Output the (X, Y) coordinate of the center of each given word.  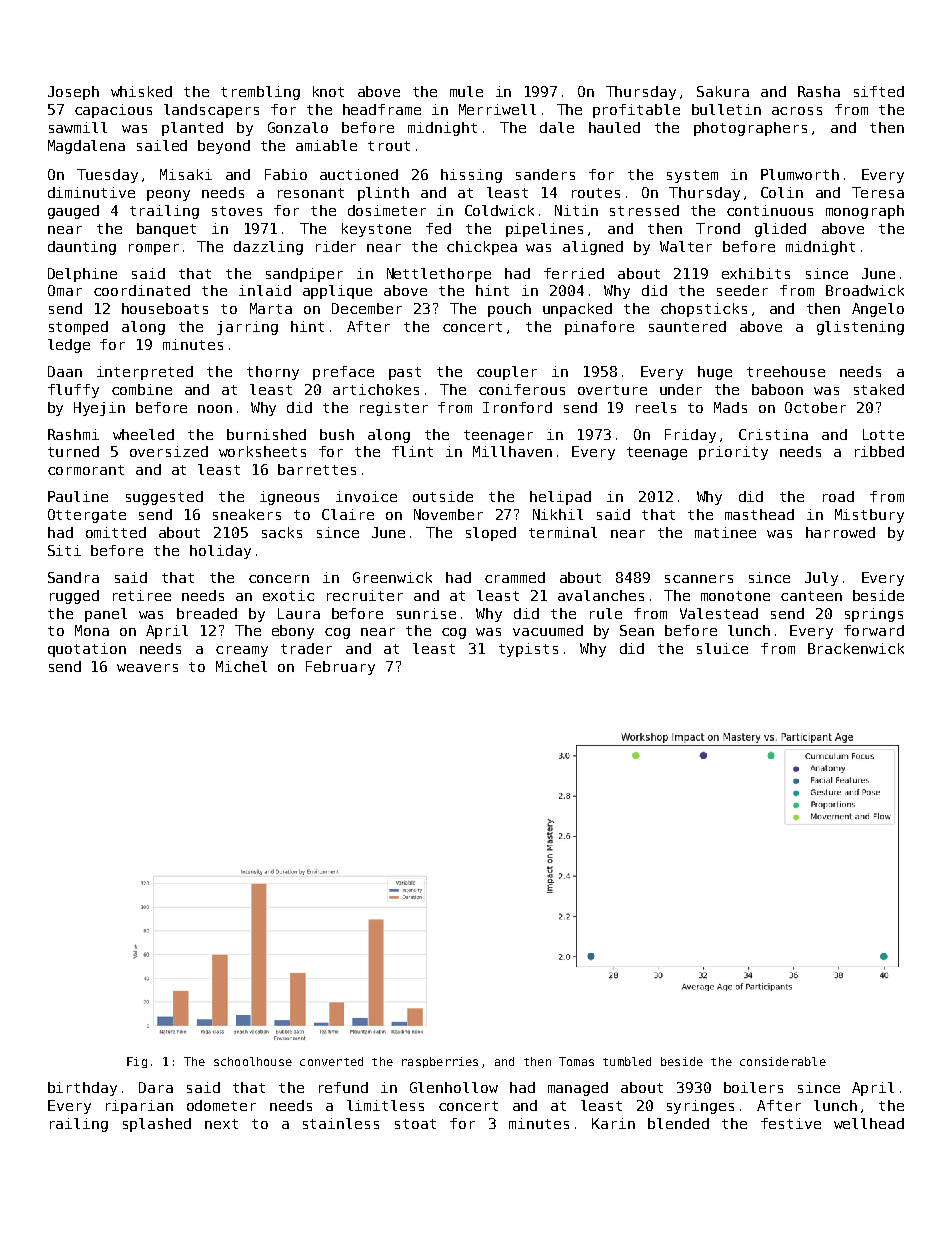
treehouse (786, 371)
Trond (718, 228)
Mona (92, 630)
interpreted (145, 373)
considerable (783, 1061)
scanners (699, 579)
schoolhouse (253, 1061)
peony (168, 195)
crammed (515, 577)
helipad (560, 498)
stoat (415, 1124)
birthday (82, 1089)
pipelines (544, 230)
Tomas (576, 1061)
